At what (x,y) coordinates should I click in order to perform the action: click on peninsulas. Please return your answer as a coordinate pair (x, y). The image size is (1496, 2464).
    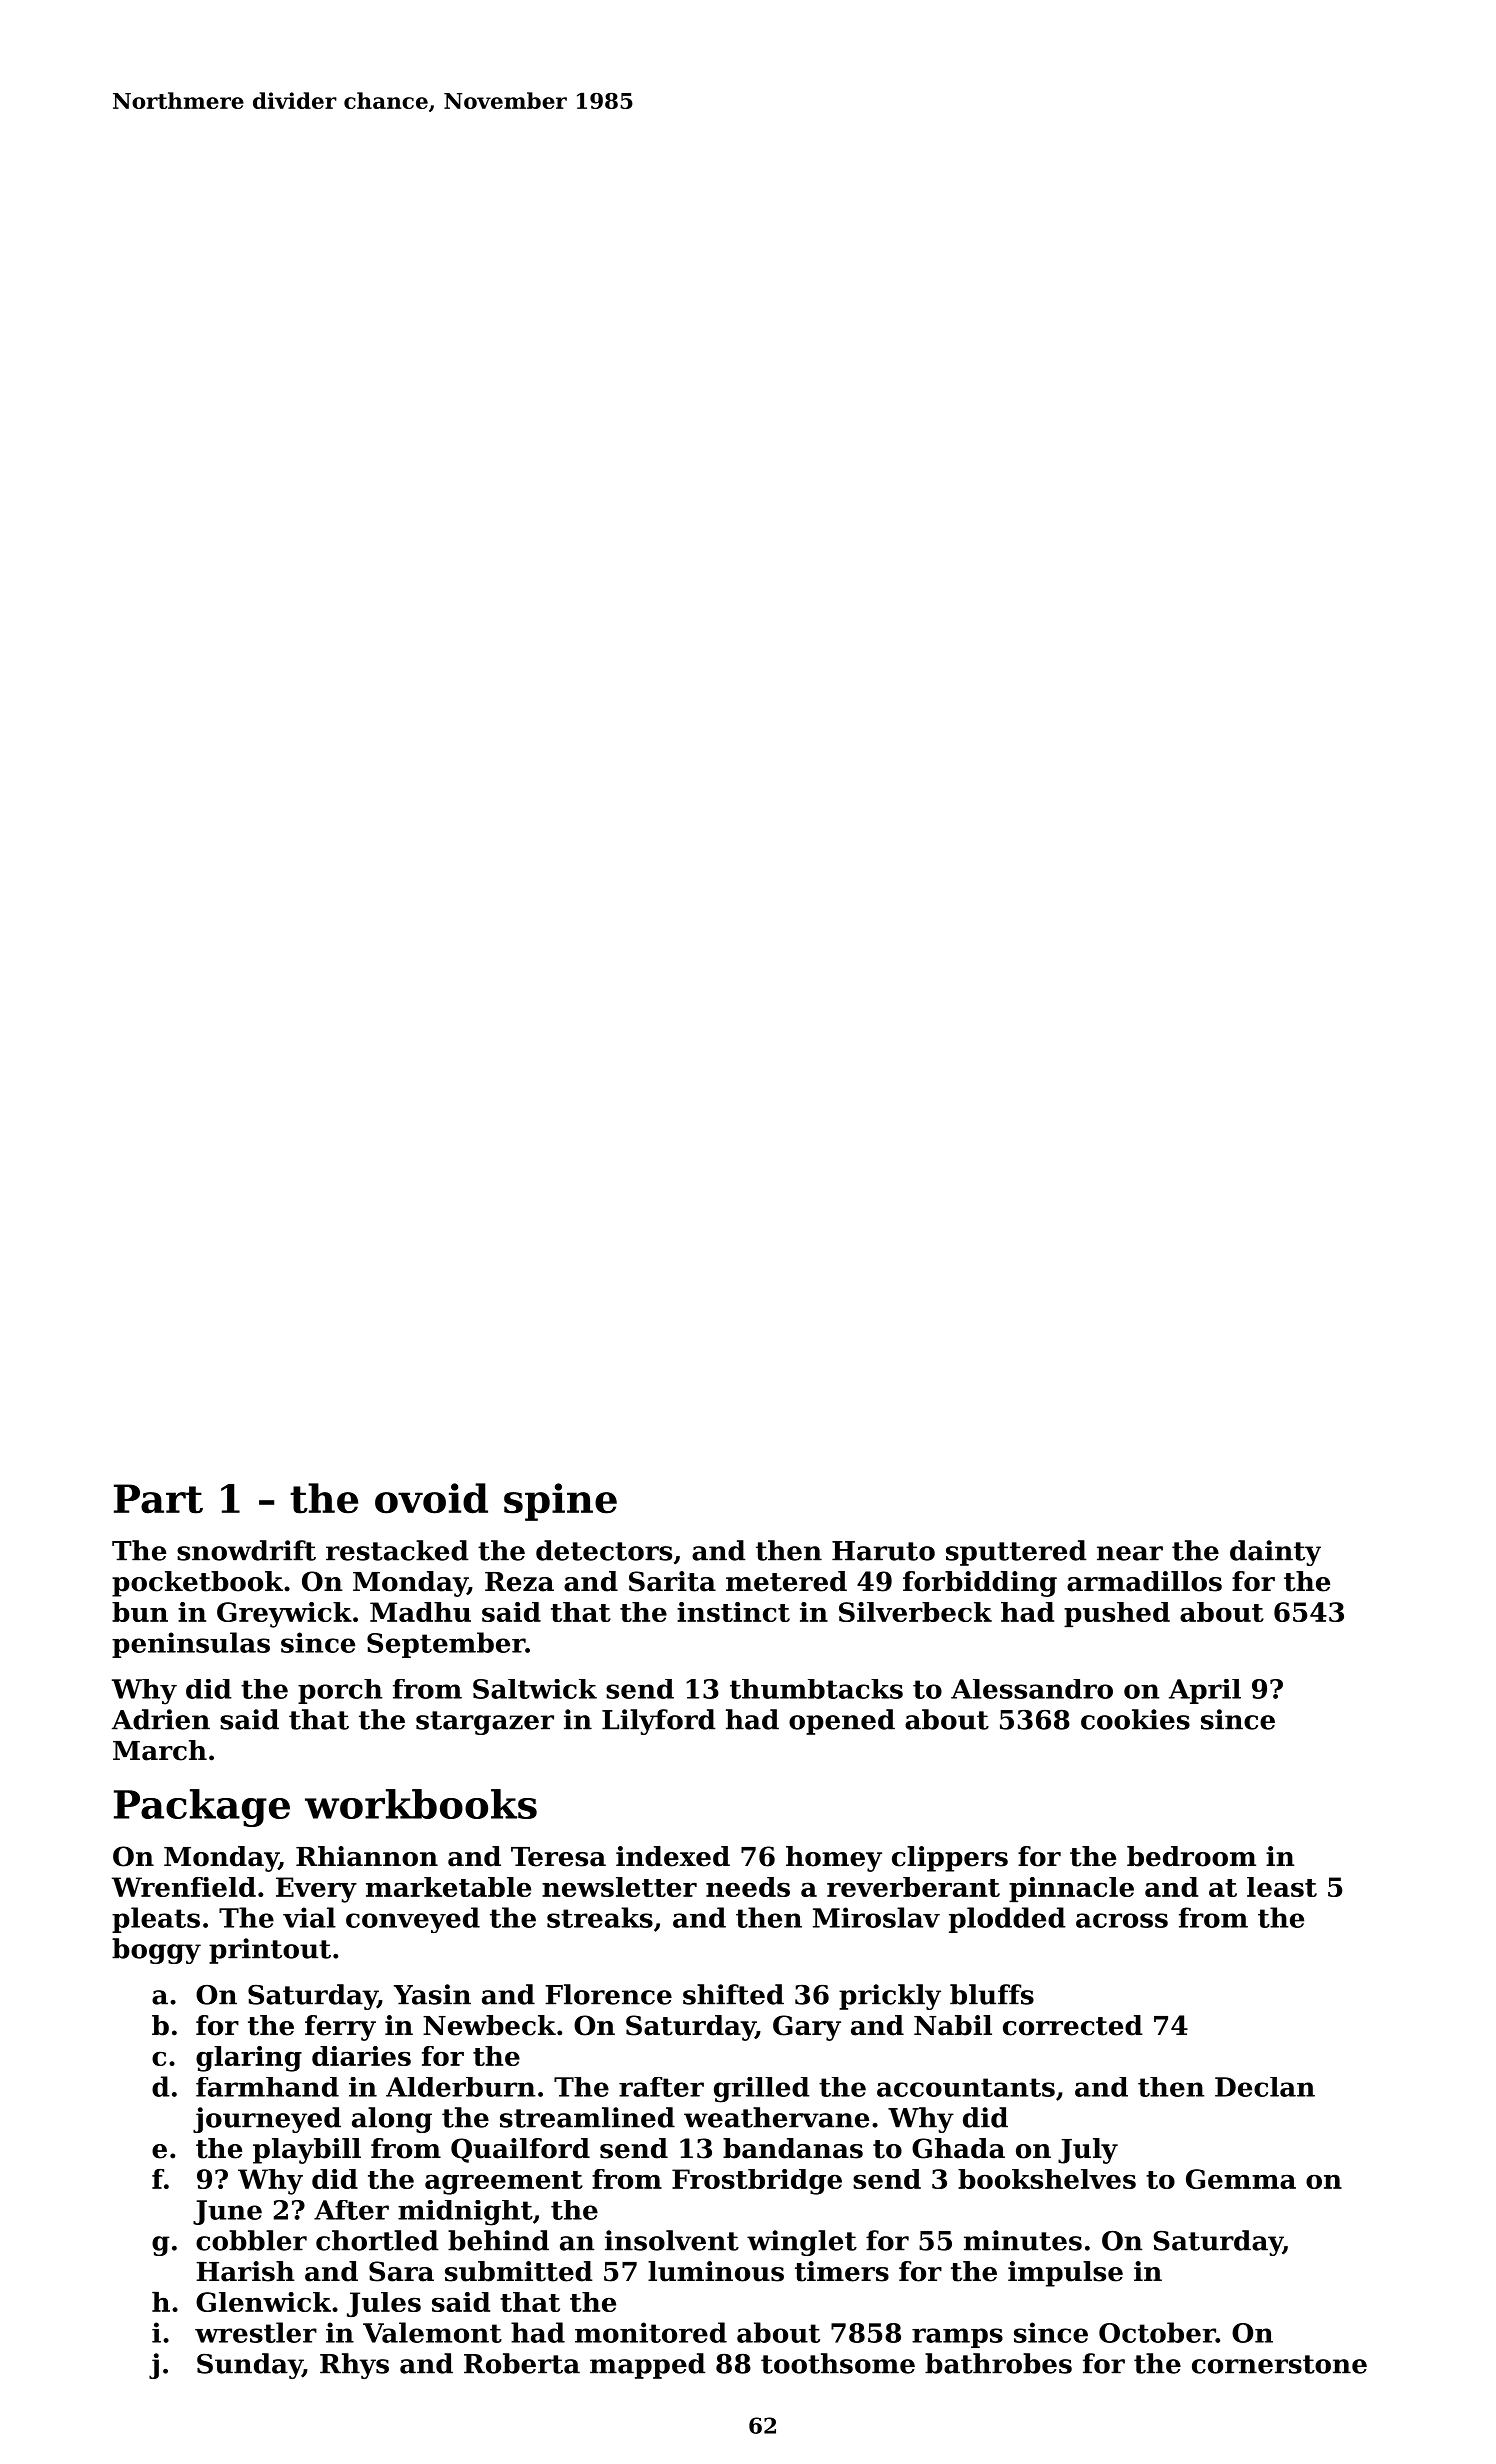
    Looking at the image, I should click on (191, 1645).
